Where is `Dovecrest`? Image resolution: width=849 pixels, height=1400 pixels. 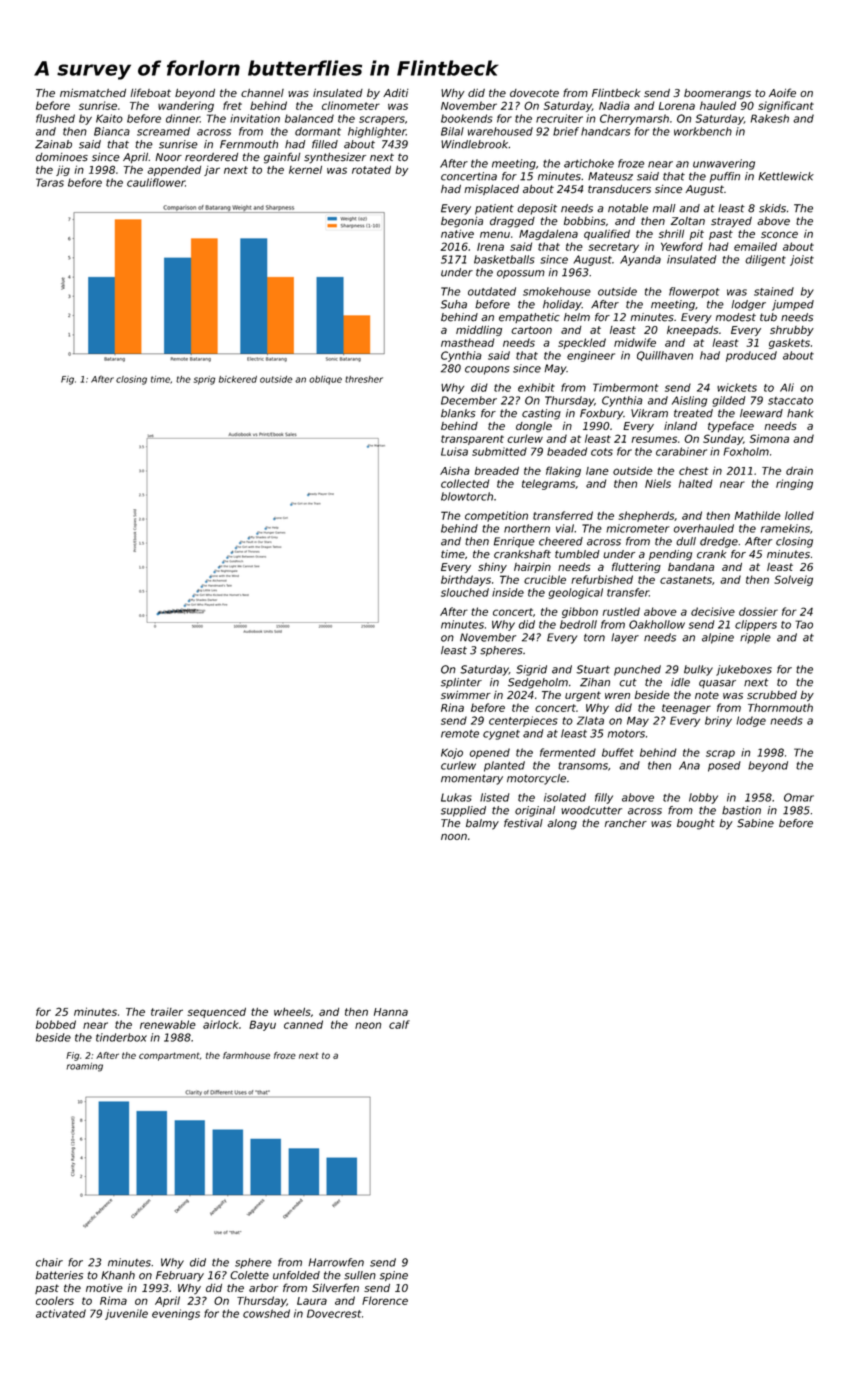
Dovecrest is located at coordinates (334, 1313).
